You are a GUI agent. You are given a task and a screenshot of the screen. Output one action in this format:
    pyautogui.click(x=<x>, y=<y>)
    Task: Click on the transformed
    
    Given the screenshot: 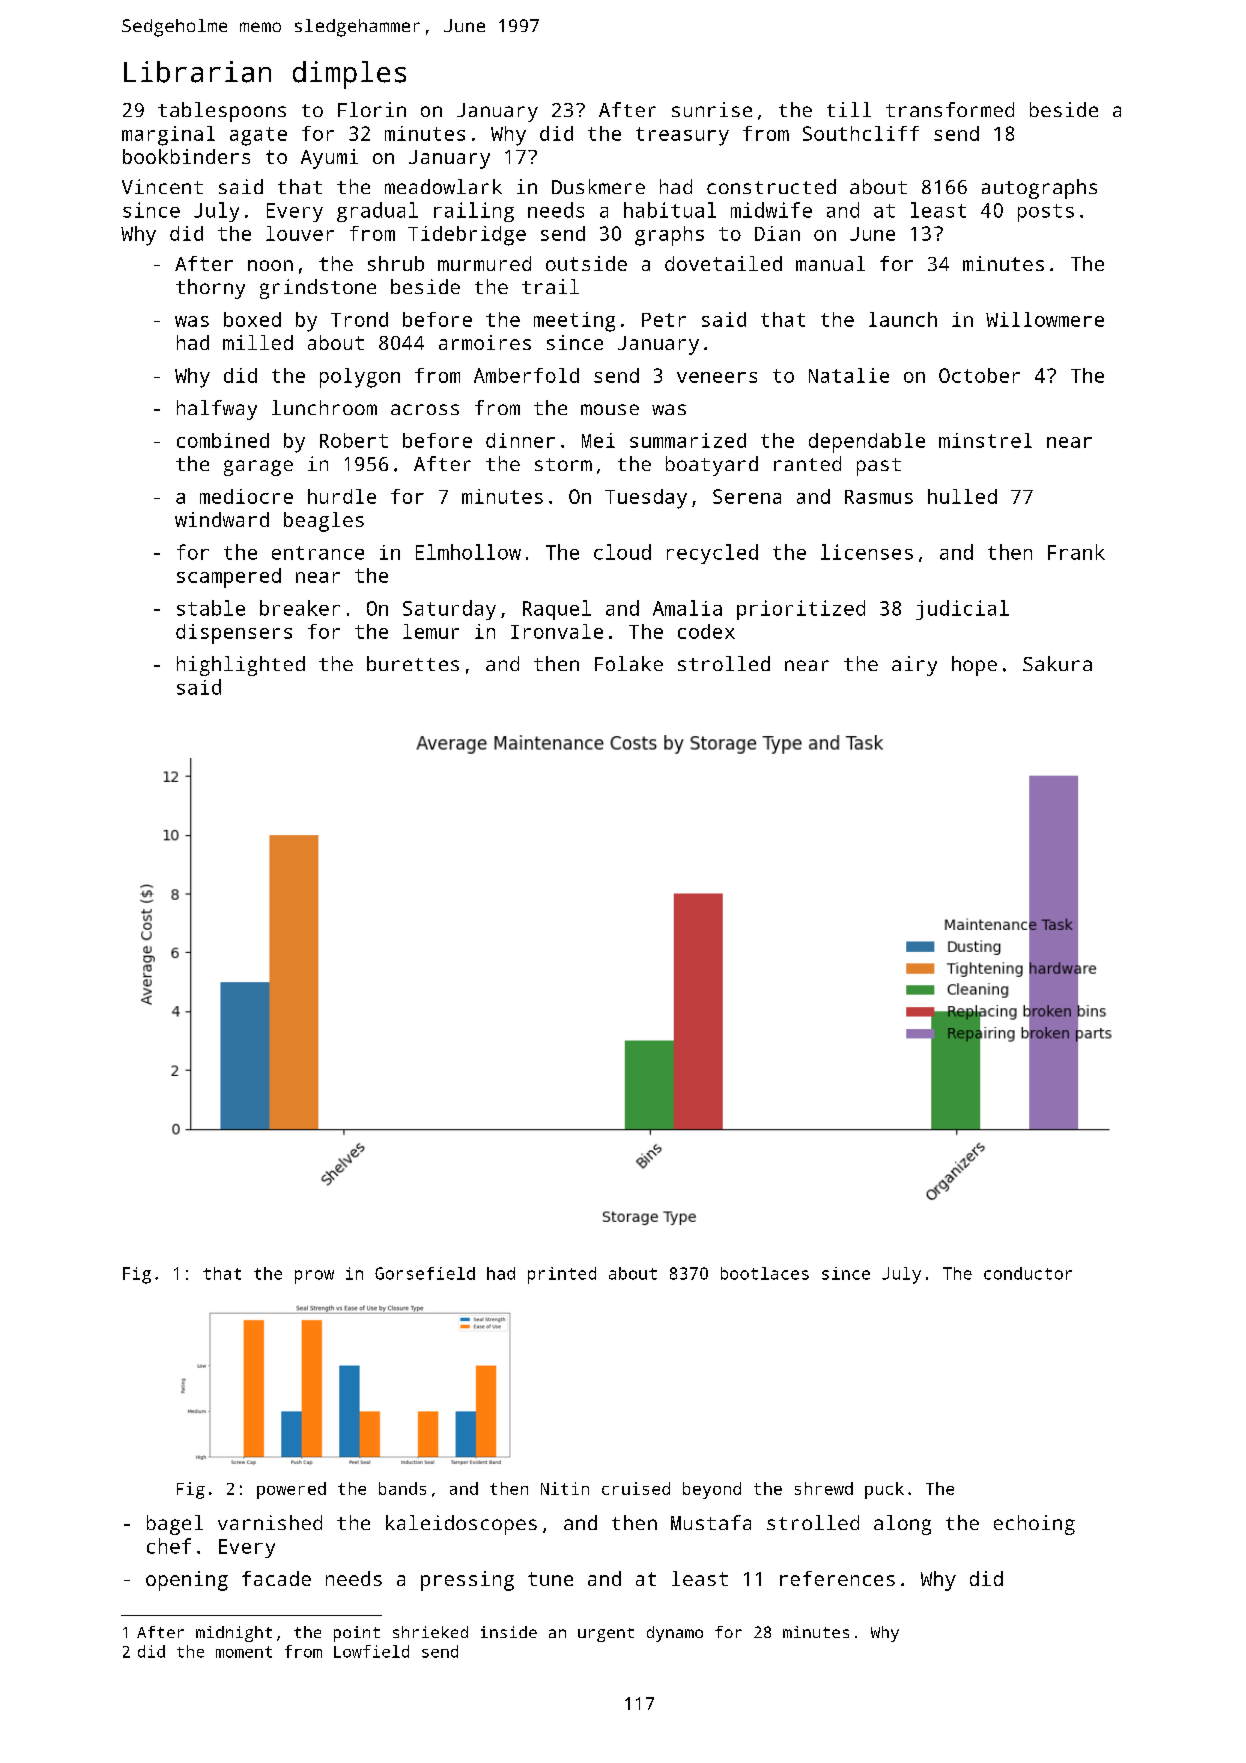 What is the action you would take?
    pyautogui.click(x=950, y=109)
